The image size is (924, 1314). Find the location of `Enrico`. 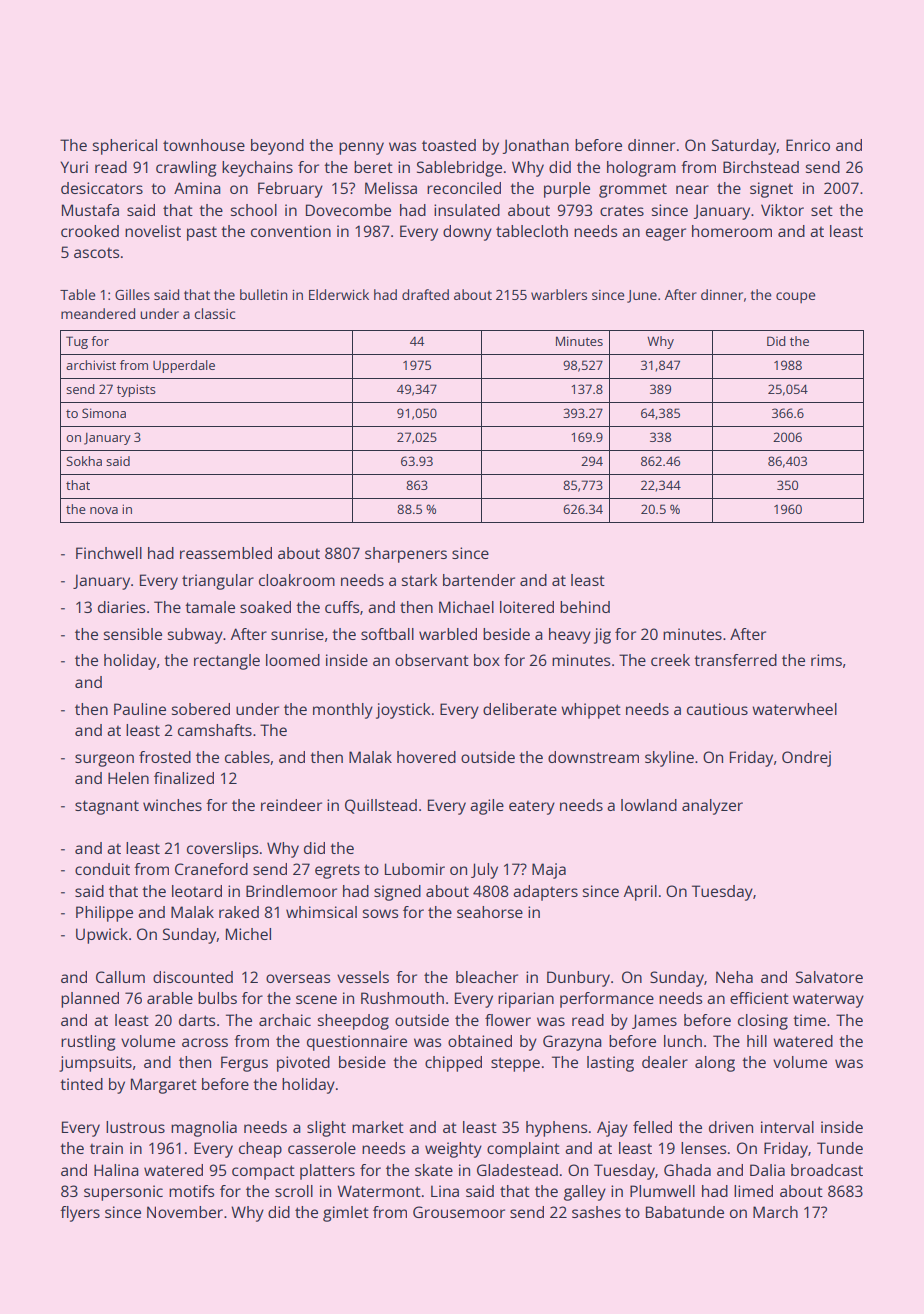

Enrico is located at coordinates (808, 145).
